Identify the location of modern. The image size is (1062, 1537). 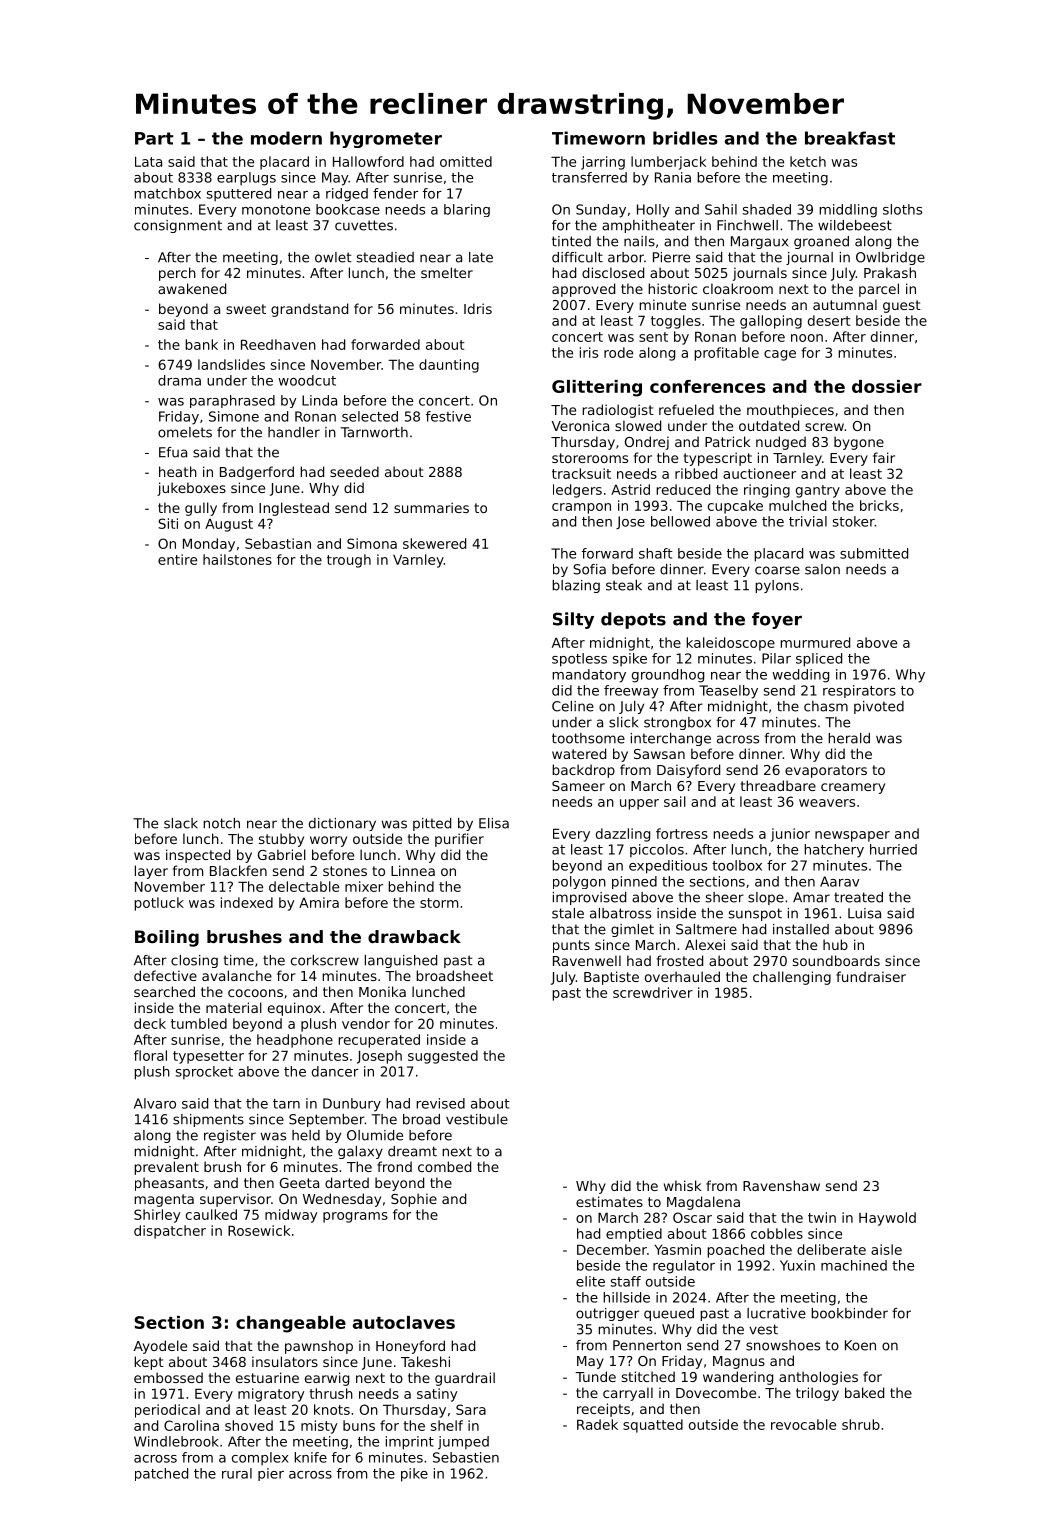
(286, 138).
